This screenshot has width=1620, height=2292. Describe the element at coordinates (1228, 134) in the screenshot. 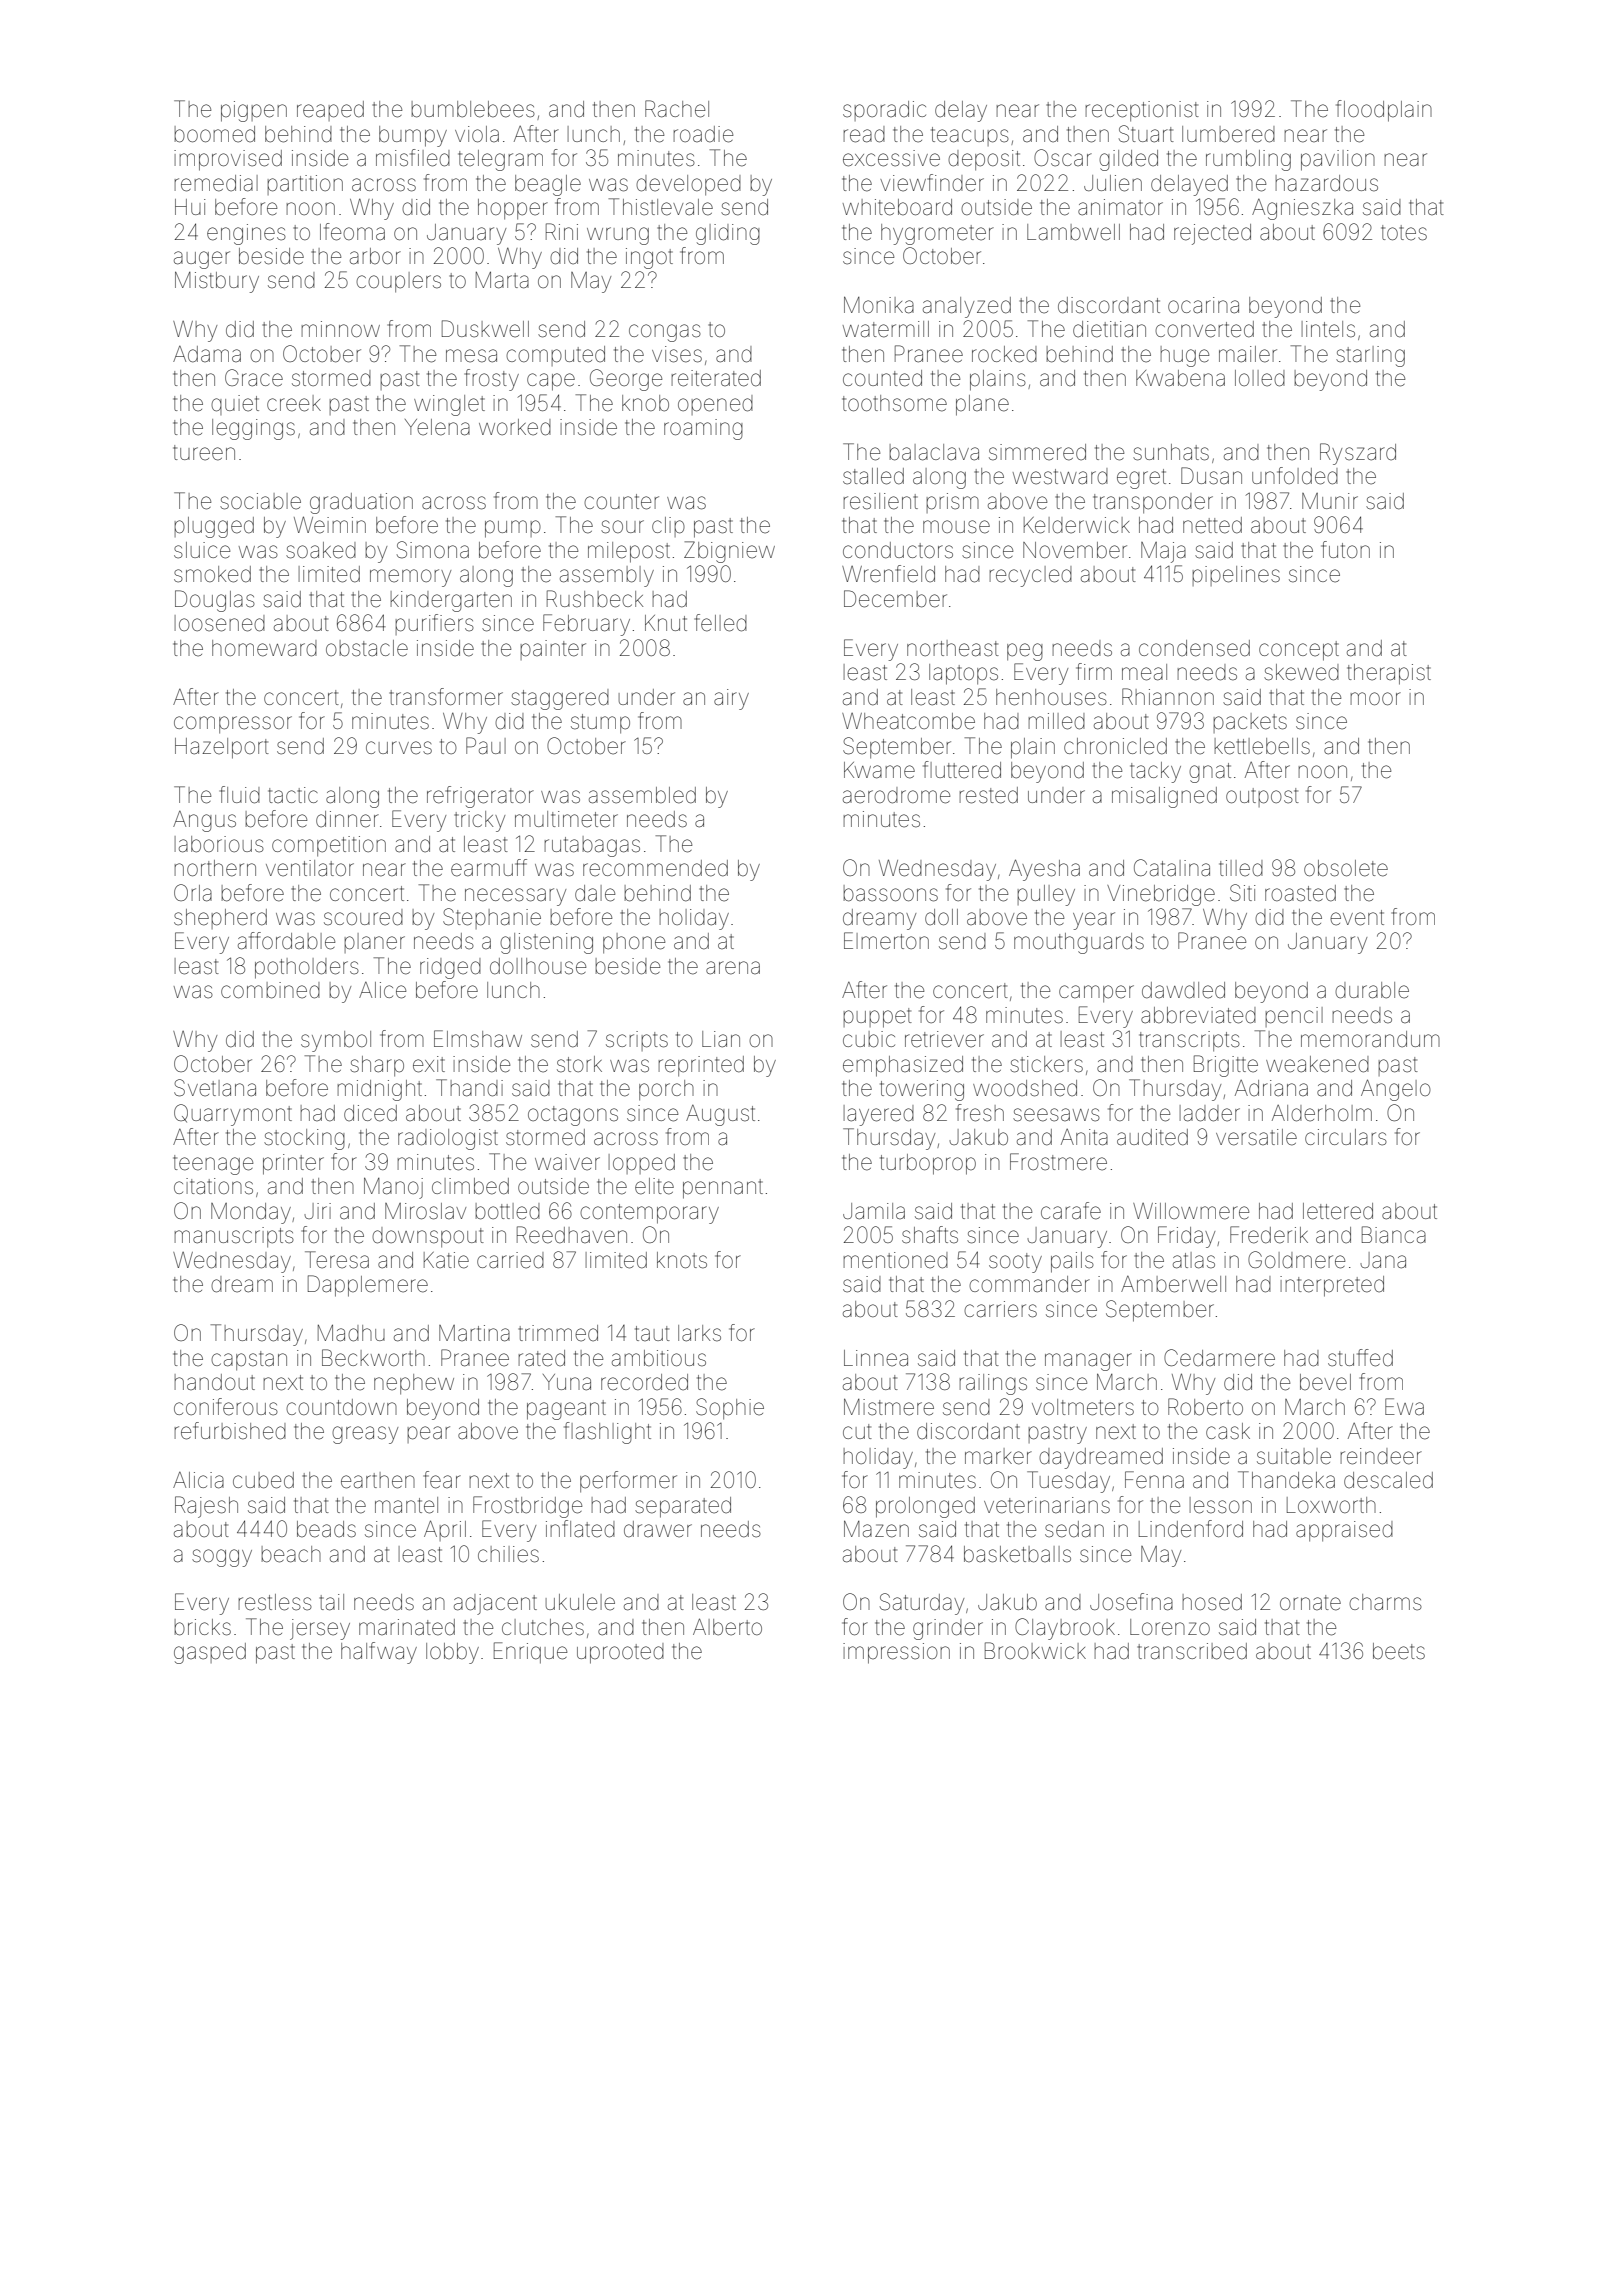

I see `lumbered` at that location.
